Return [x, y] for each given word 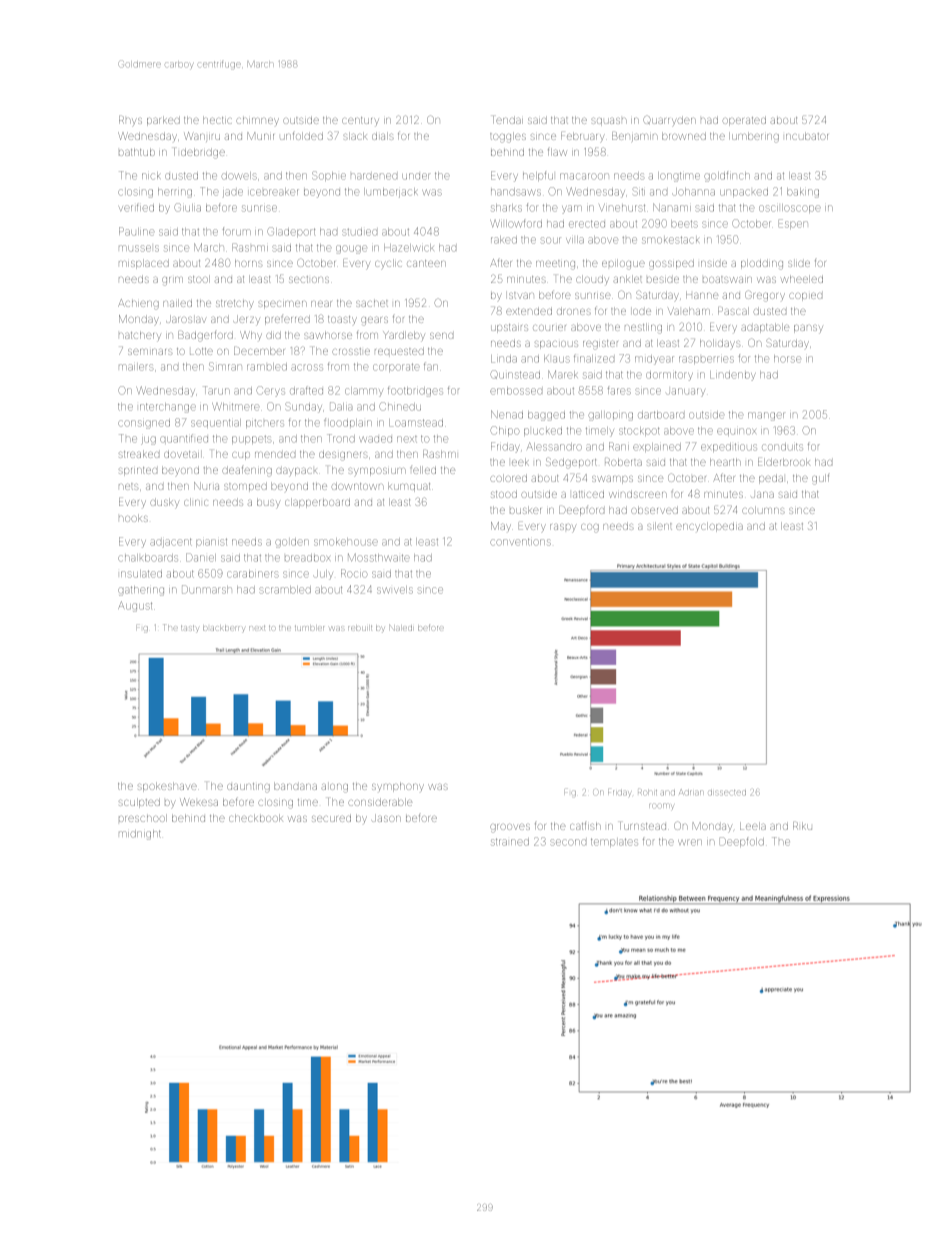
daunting [248, 788]
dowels [239, 176]
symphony [398, 787]
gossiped [671, 264]
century [360, 121]
